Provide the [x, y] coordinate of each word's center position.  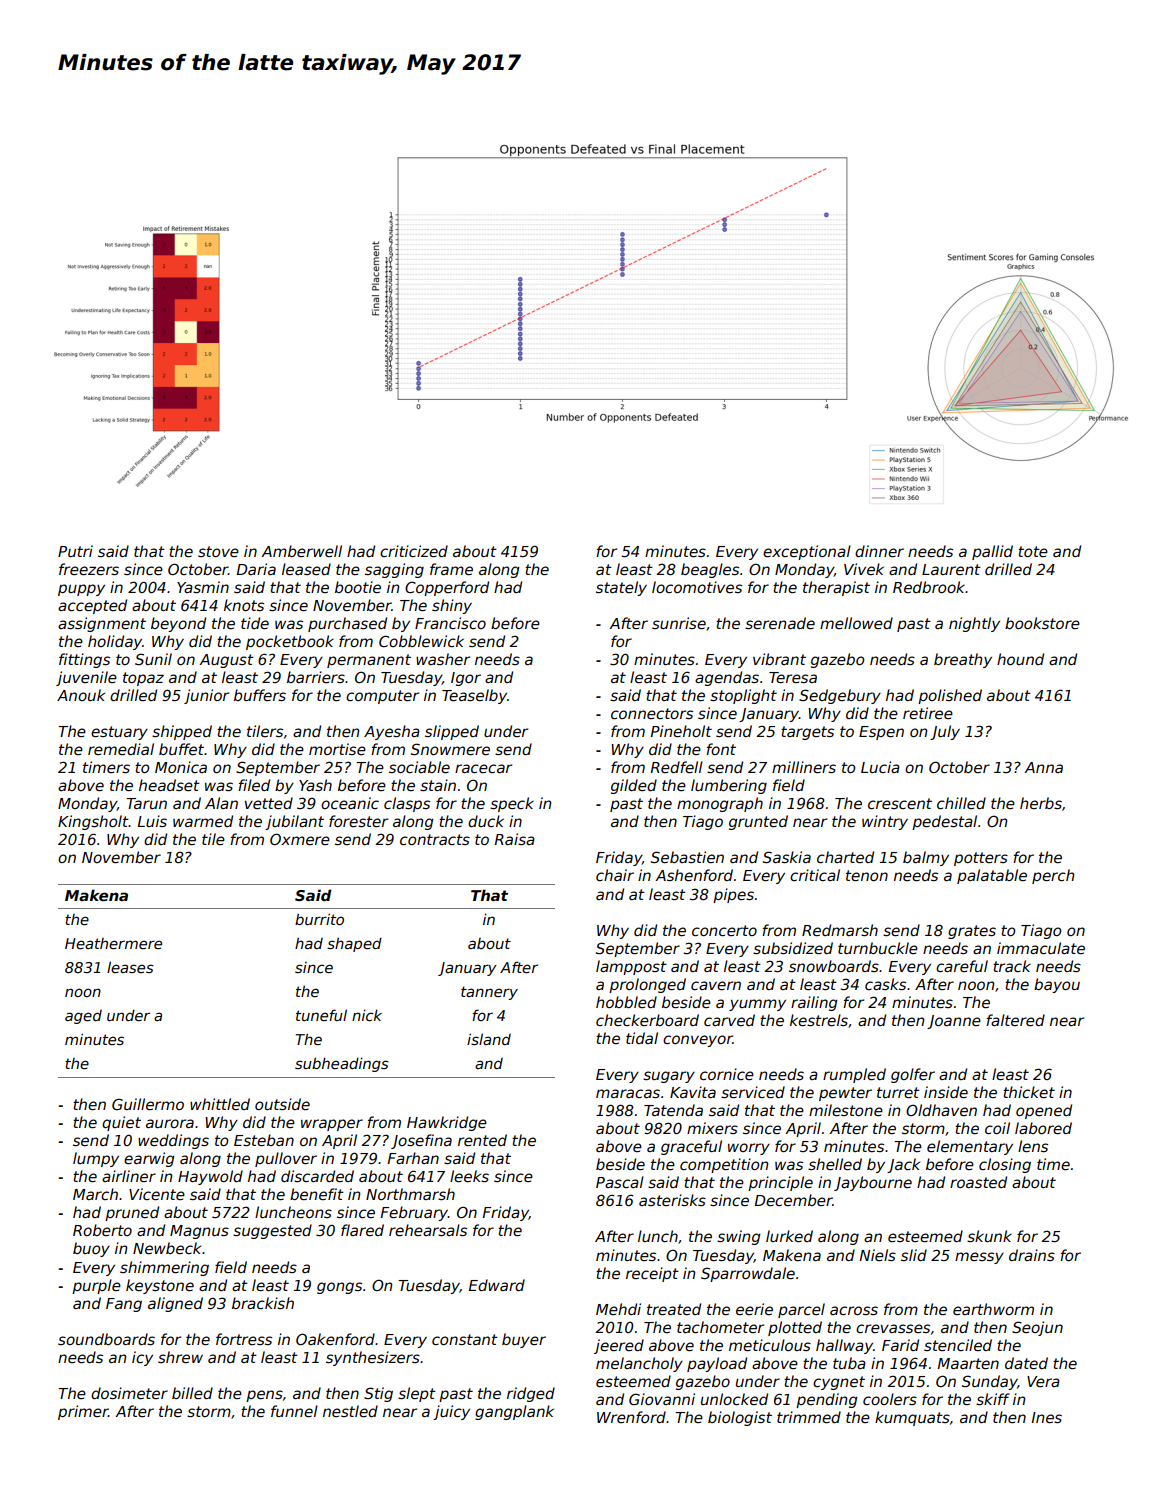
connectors [652, 713]
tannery [489, 993]
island [489, 1039]
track [1012, 966]
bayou [1057, 985]
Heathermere [113, 943]
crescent [900, 803]
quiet [121, 1123]
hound [1020, 659]
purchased [347, 624]
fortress [244, 1339]
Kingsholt [93, 822]
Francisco [450, 623]
